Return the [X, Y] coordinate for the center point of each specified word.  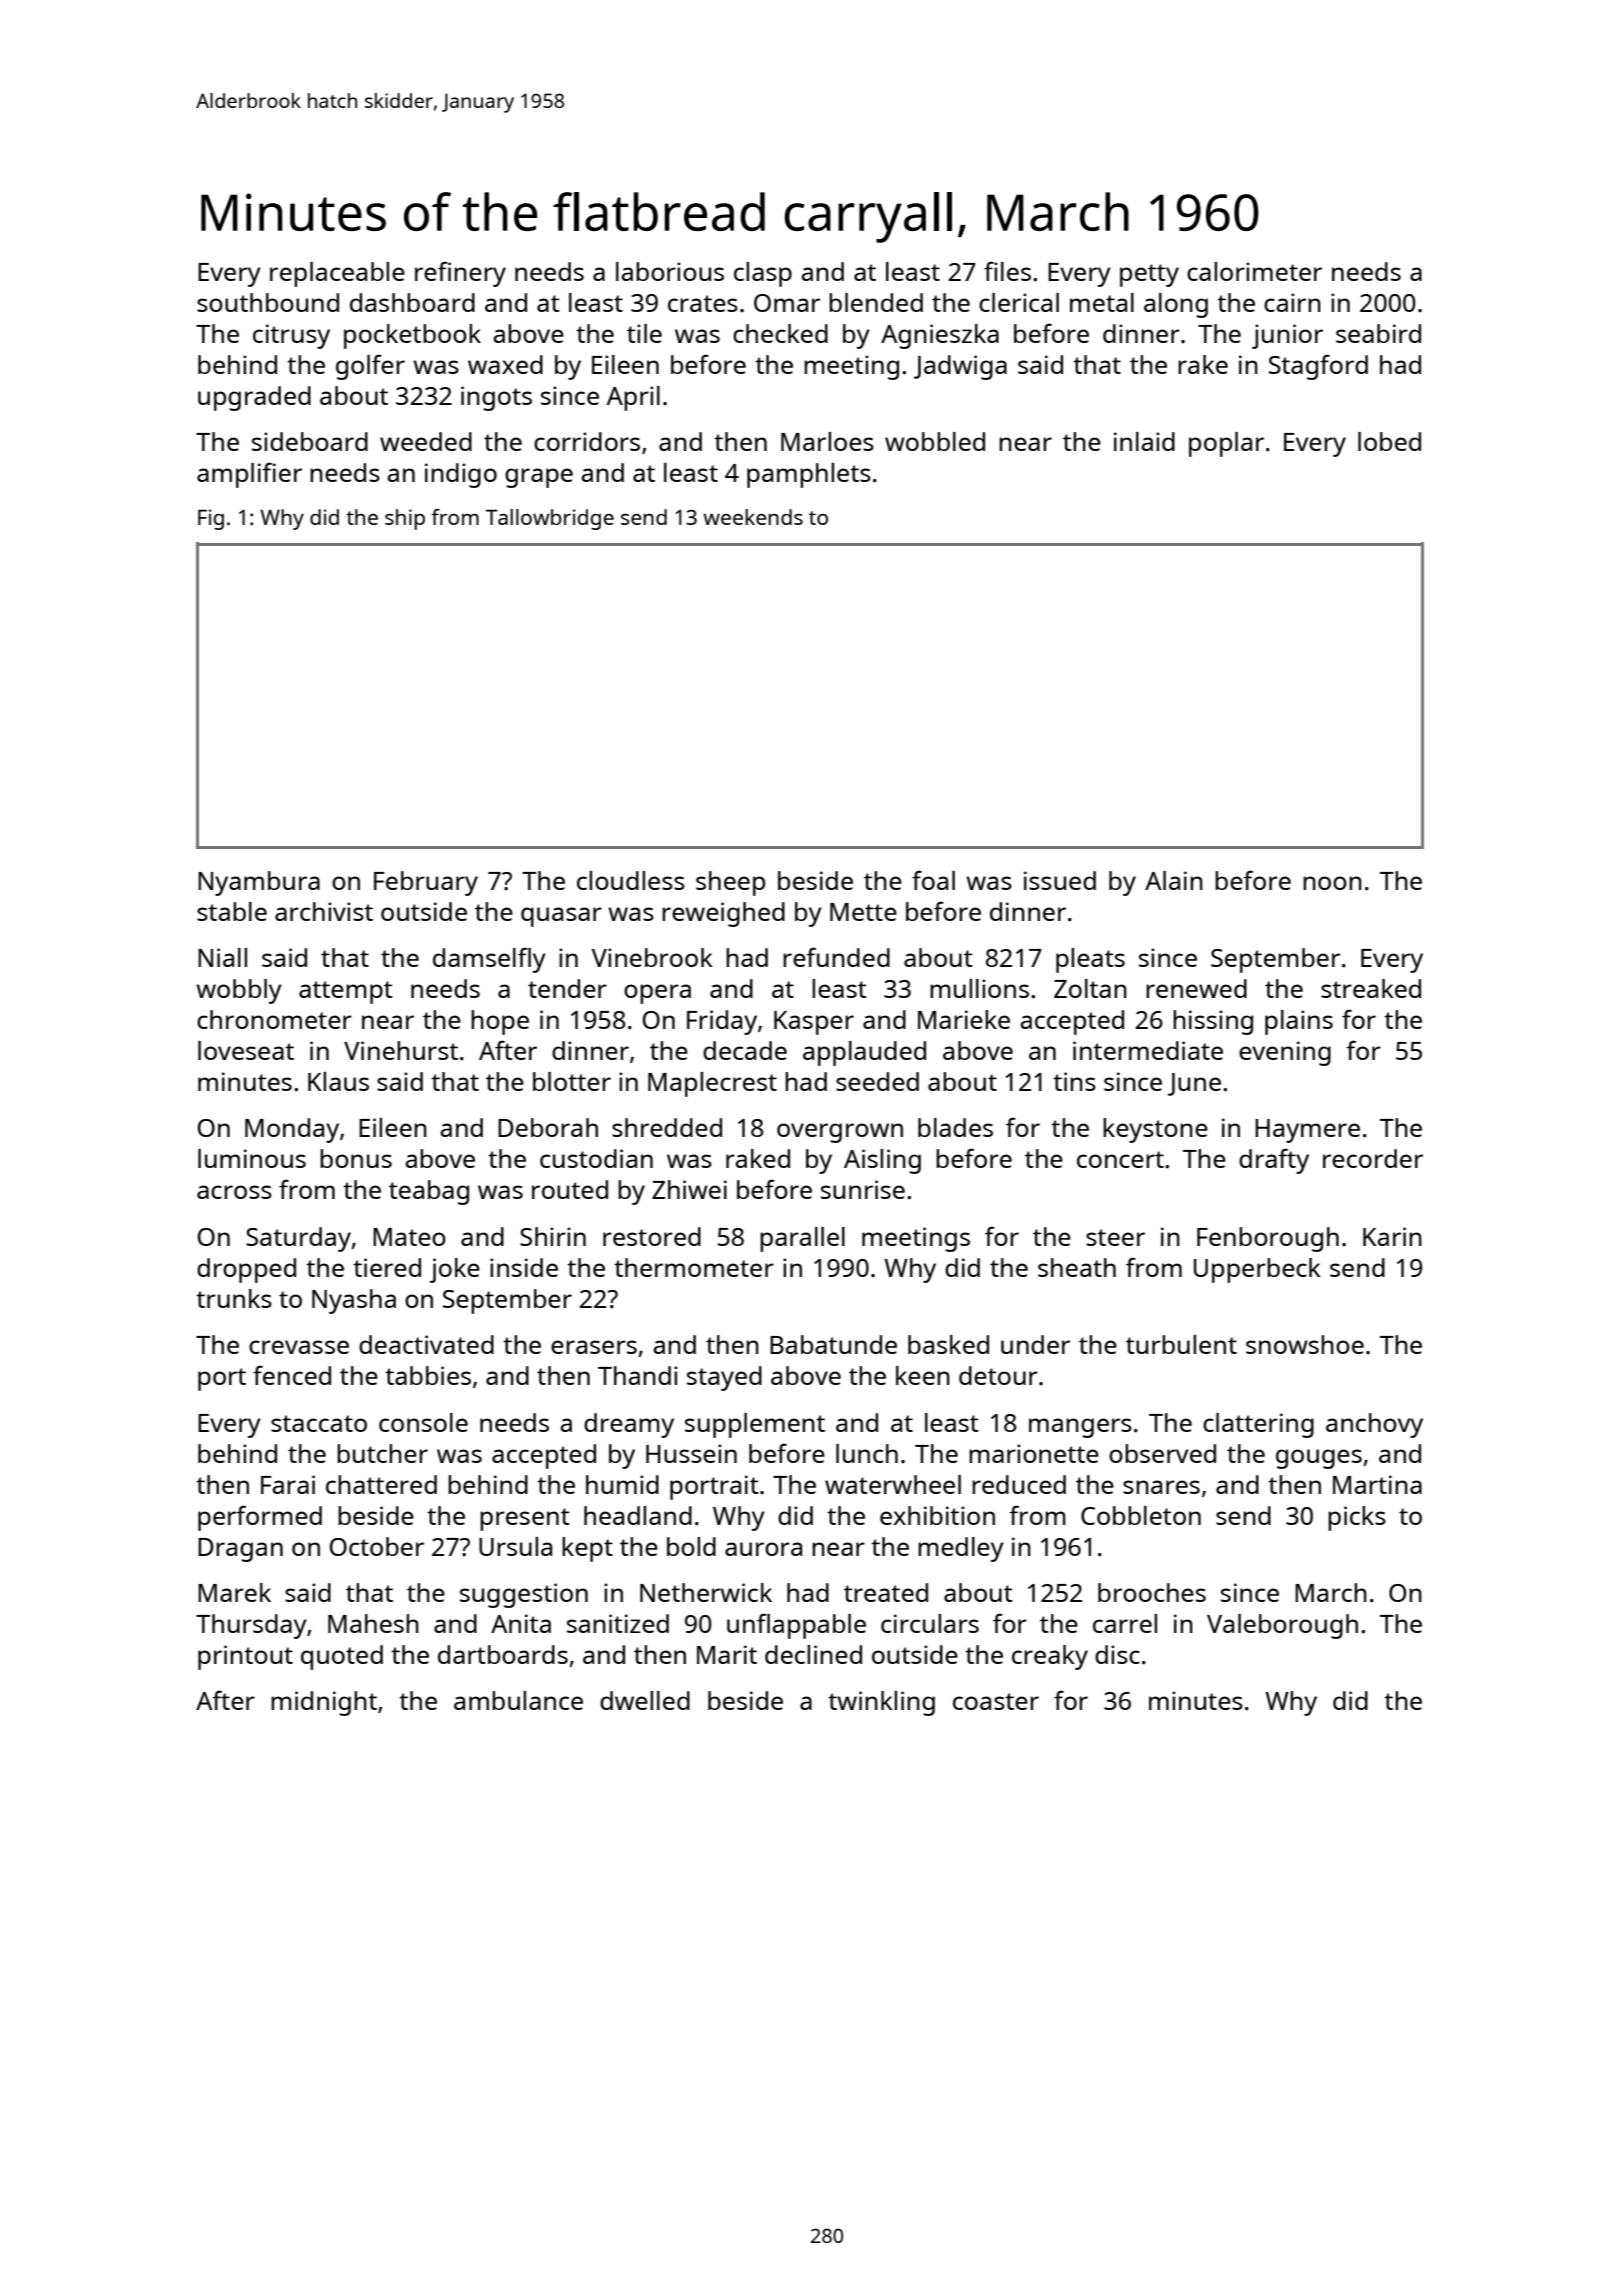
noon [1332, 883]
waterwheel [893, 1484]
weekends [753, 517]
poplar [1226, 444]
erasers [594, 1347]
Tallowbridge [550, 519]
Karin [1392, 1236]
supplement [755, 1425]
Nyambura [259, 883]
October [377, 1546]
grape [539, 478]
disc [1117, 1654]
